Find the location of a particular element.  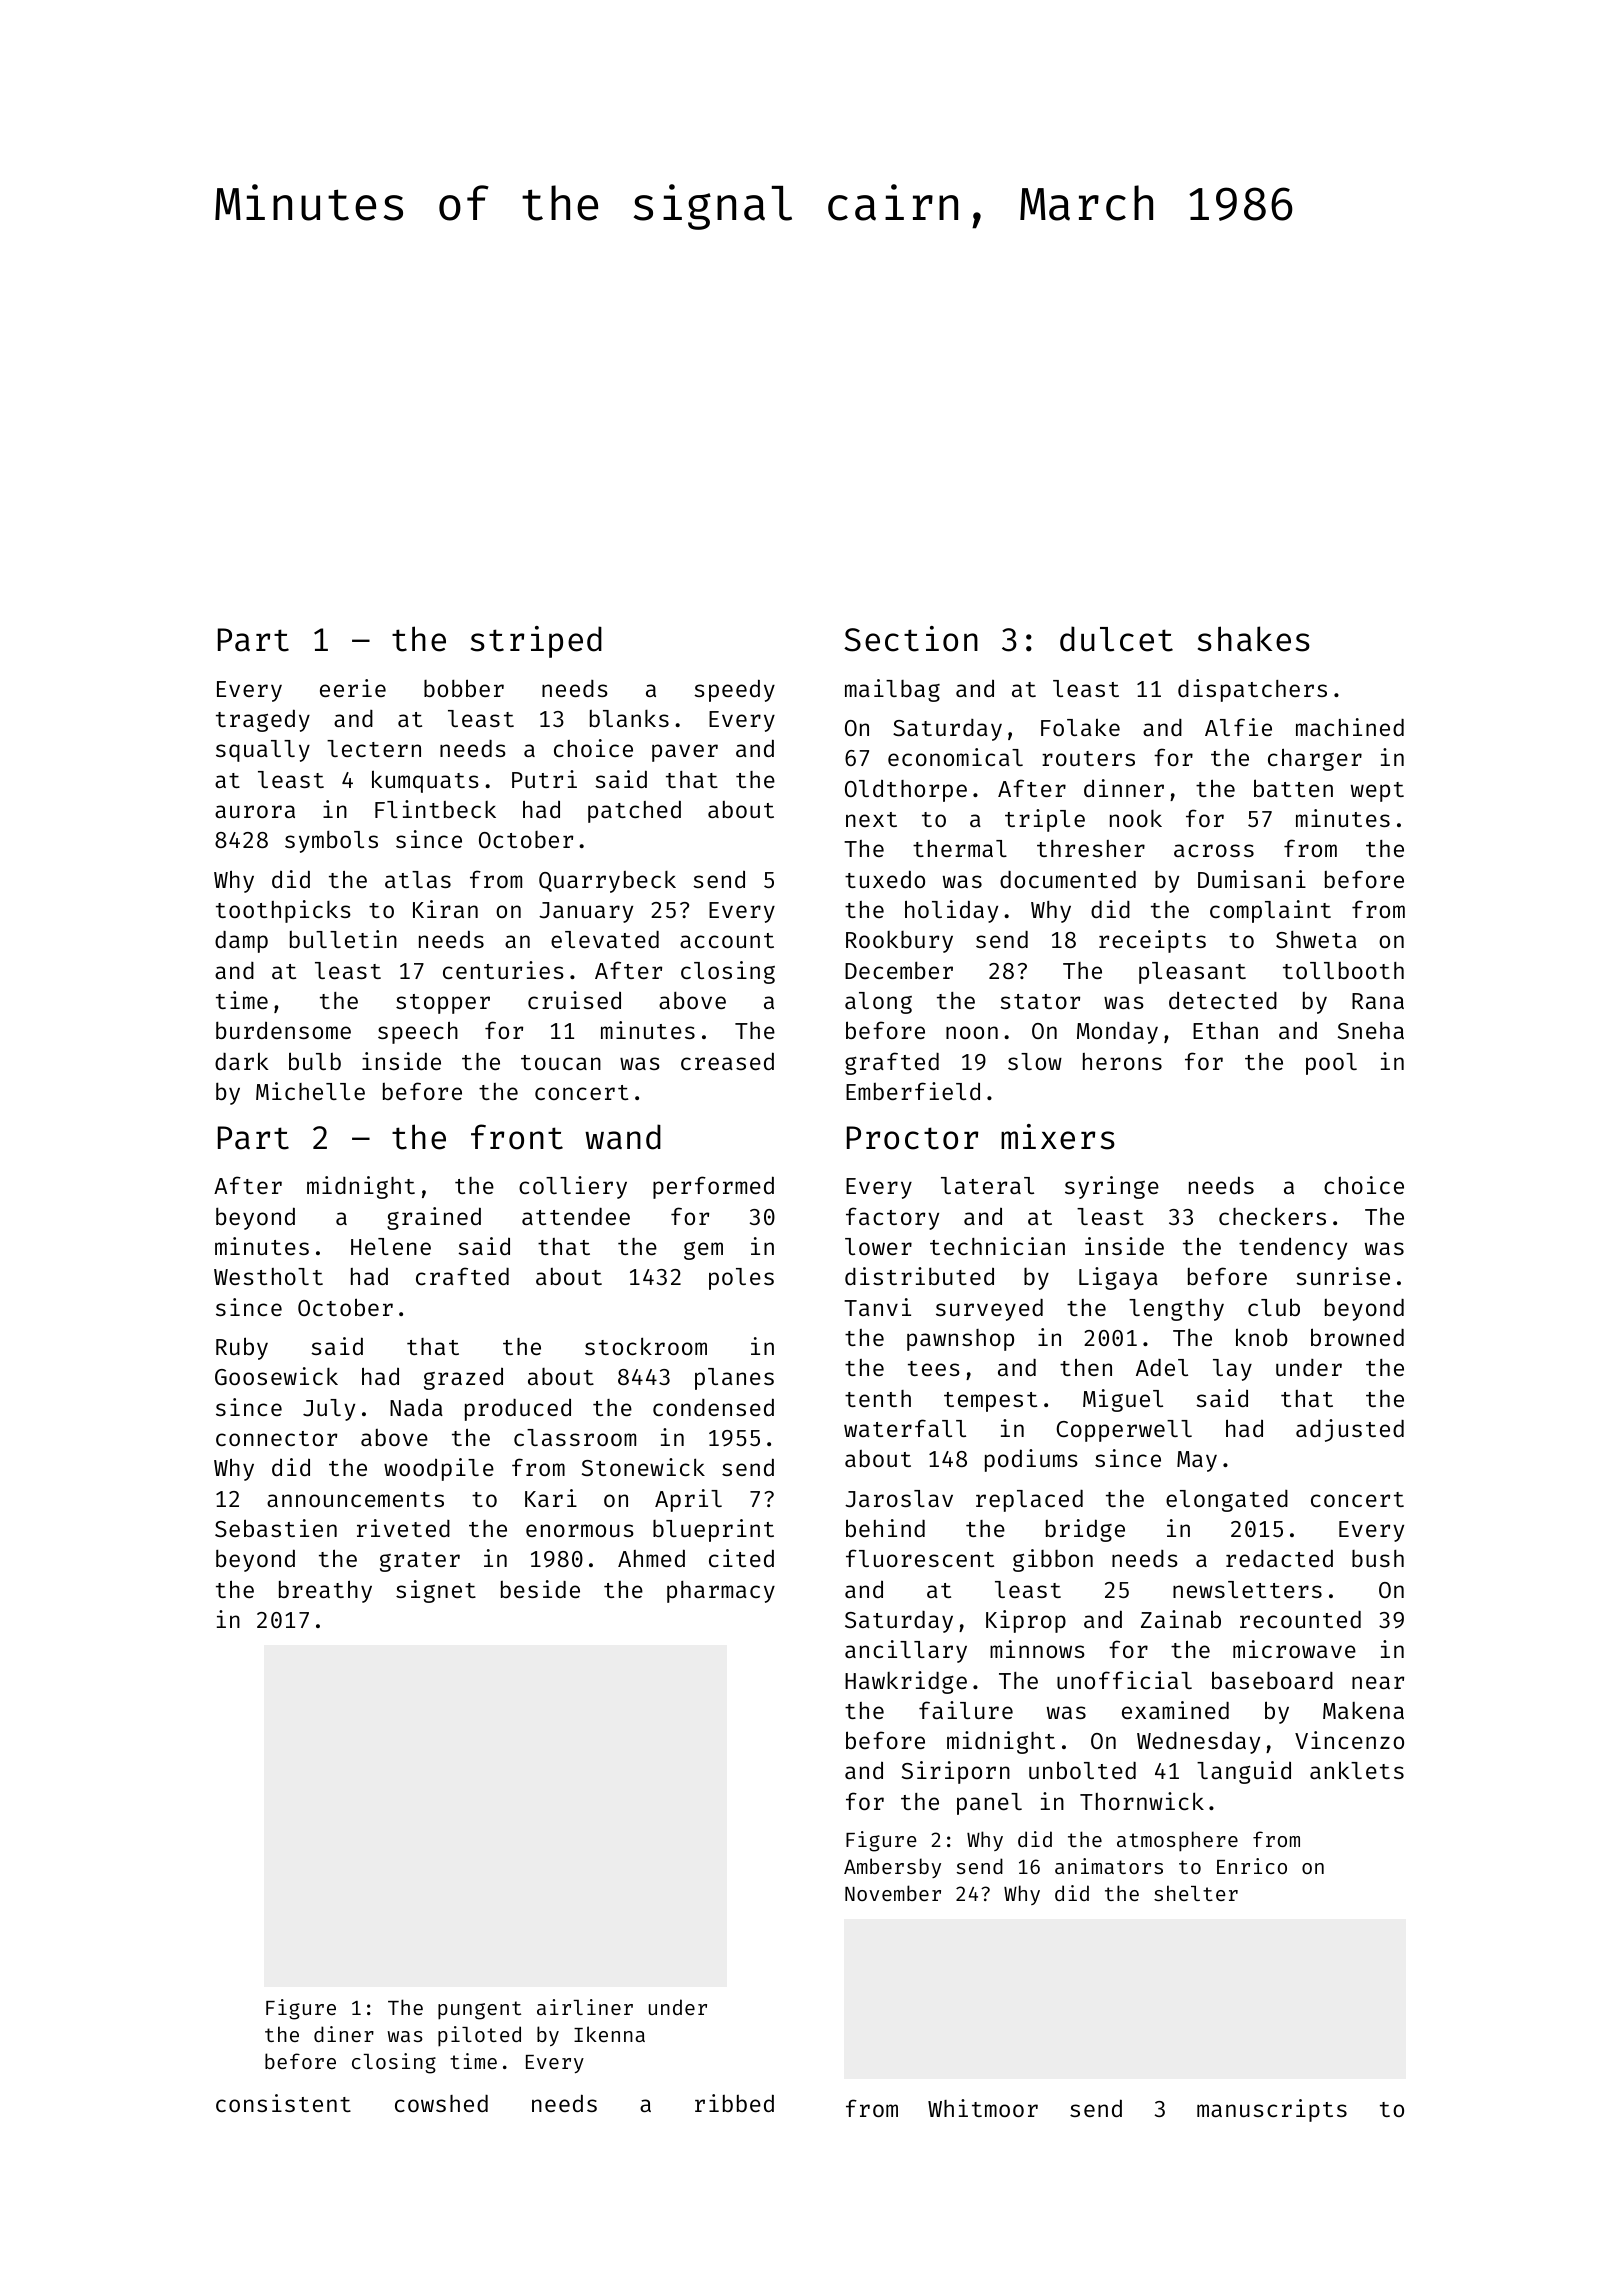

Section is located at coordinates (911, 639).
